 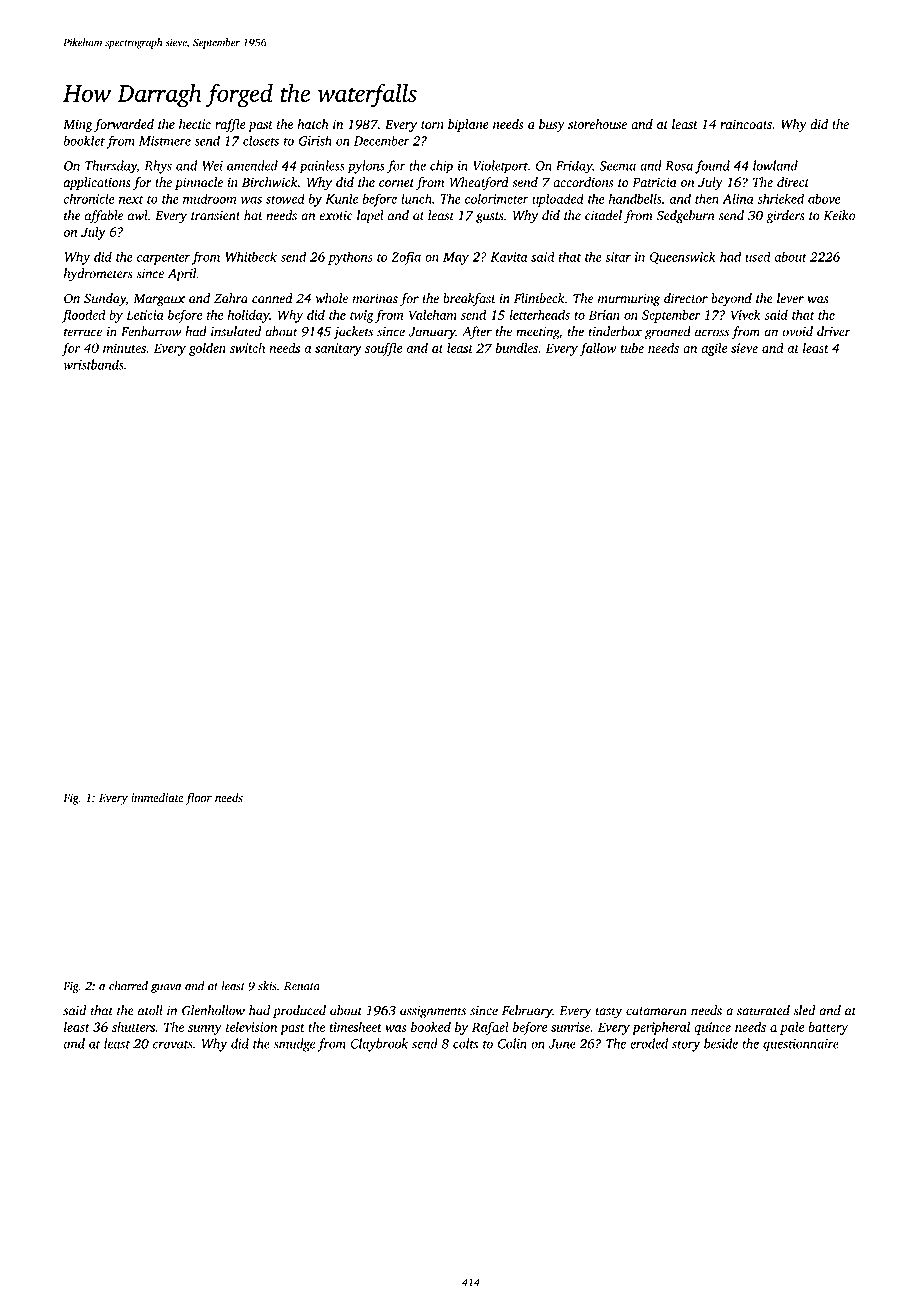 What do you see at coordinates (157, 798) in the screenshot?
I see `immediate` at bounding box center [157, 798].
